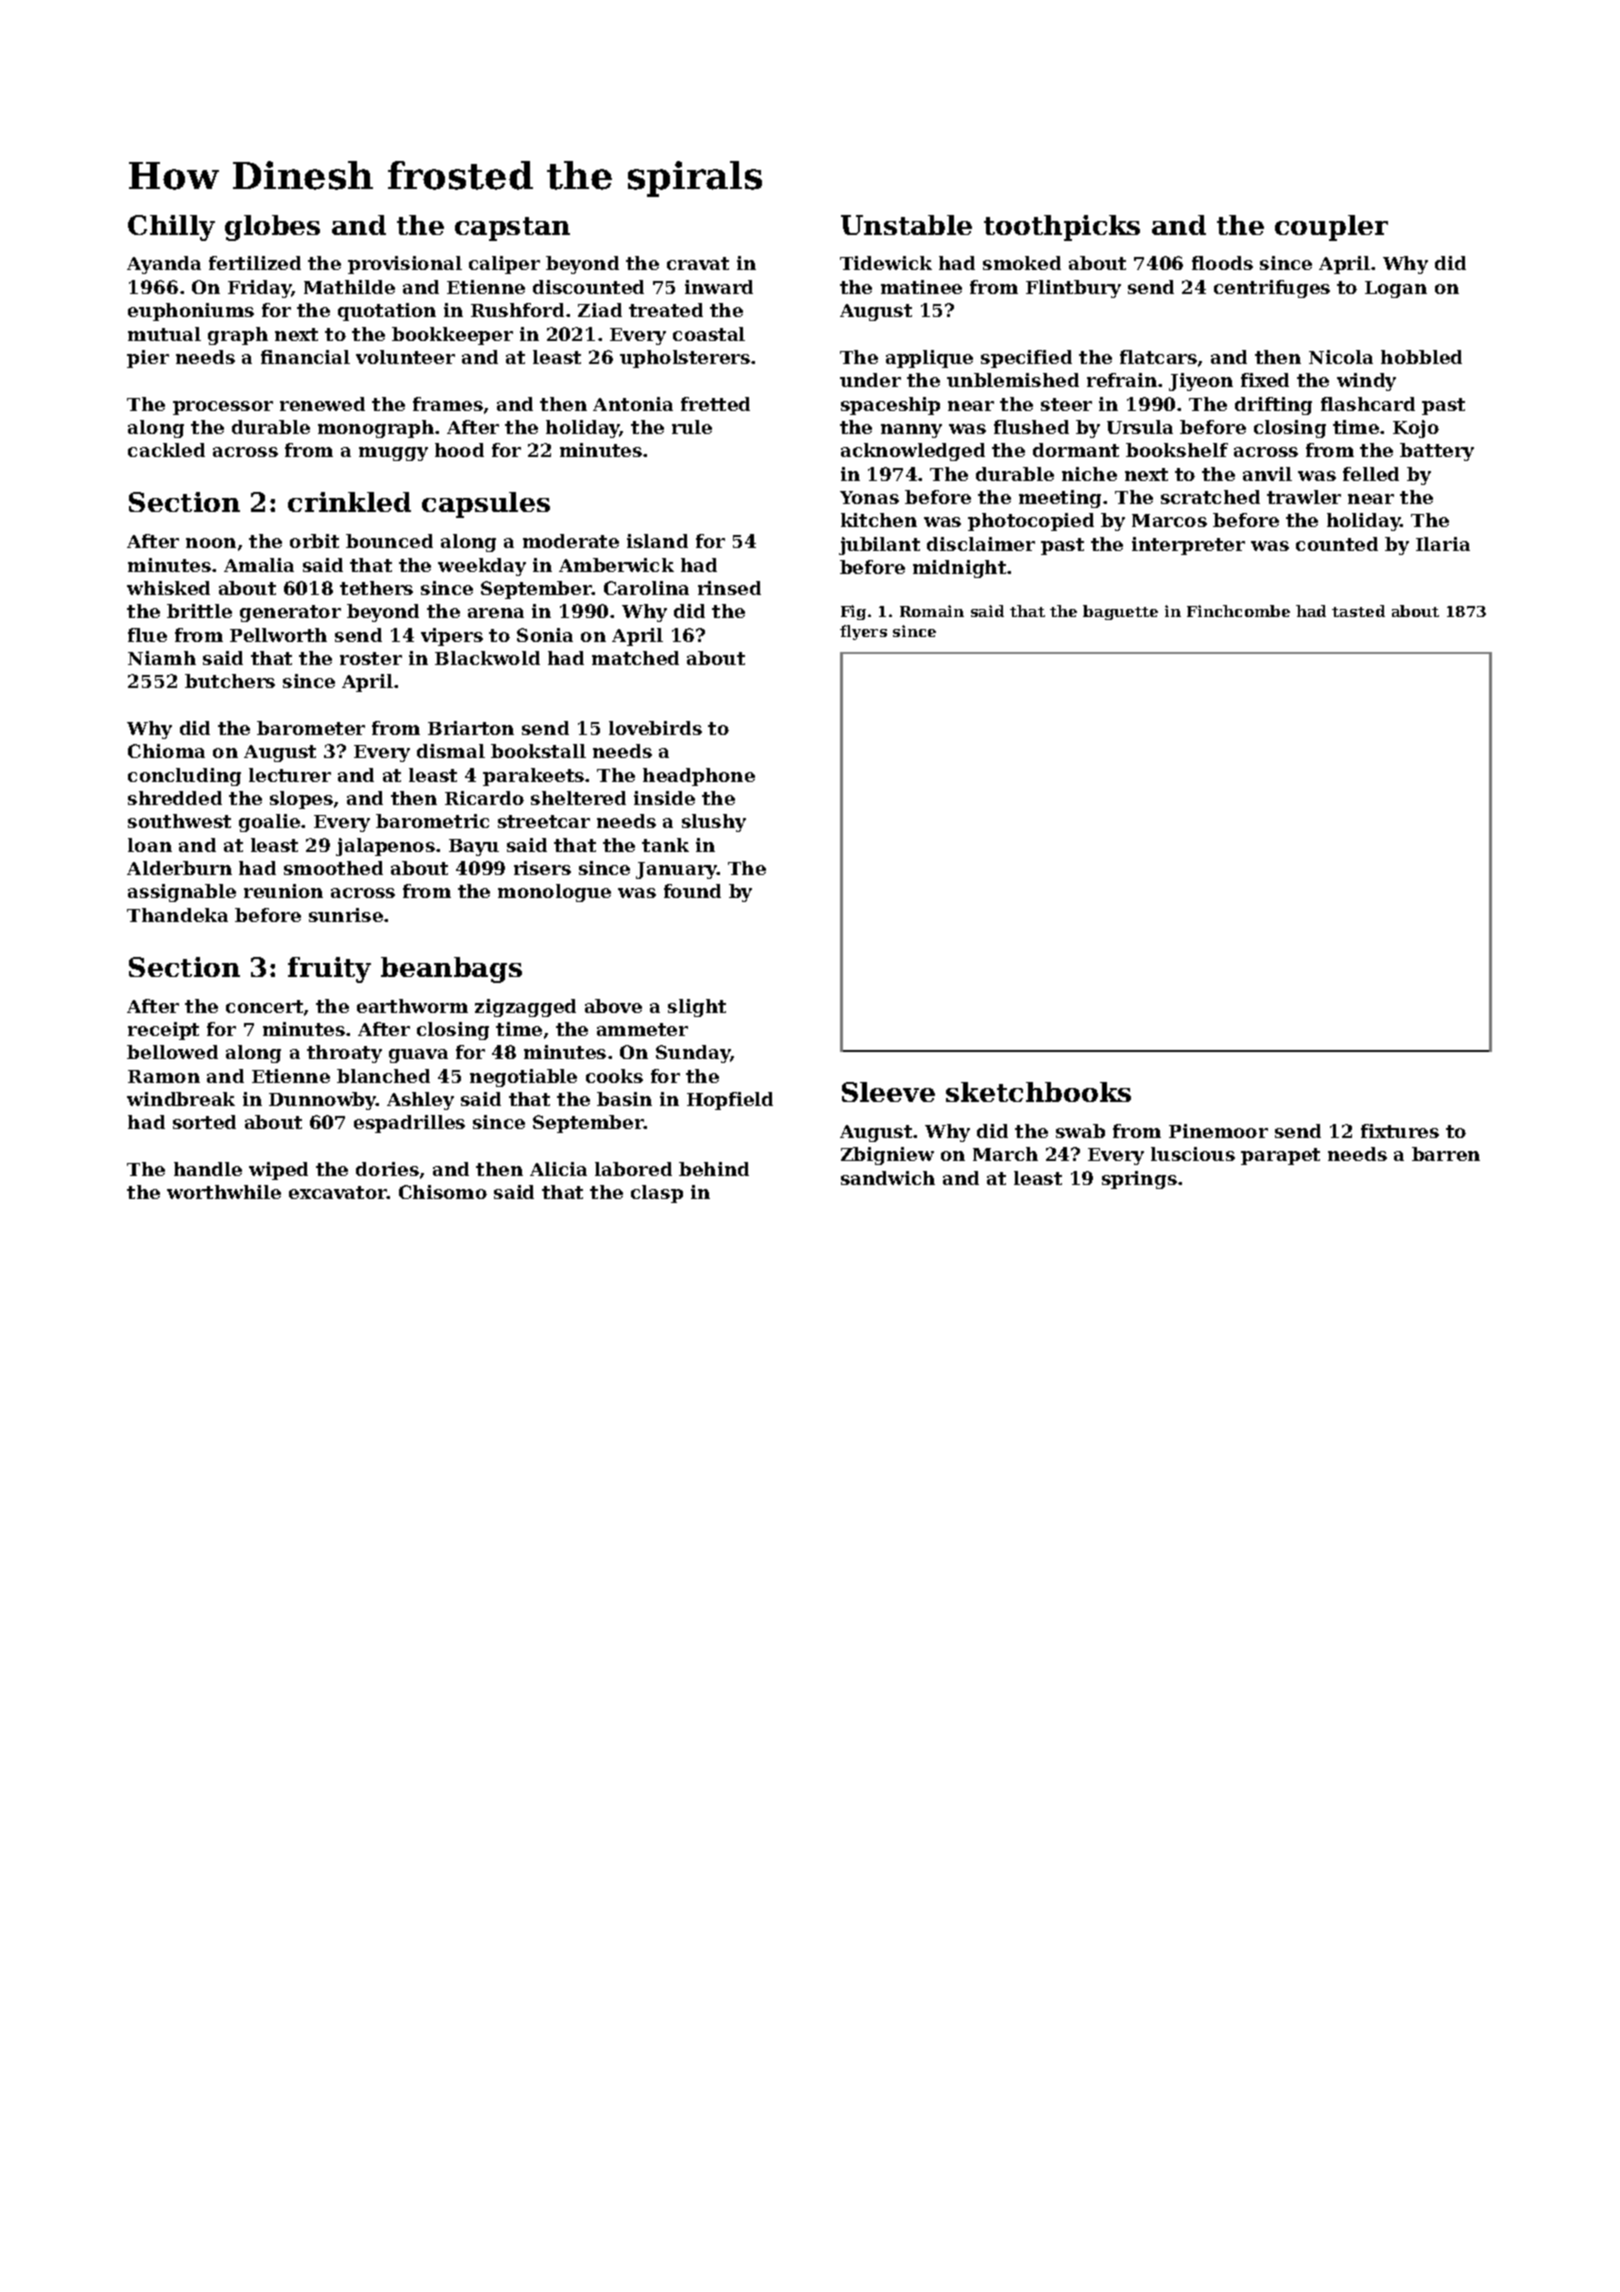 The image size is (1620, 2292). I want to click on capstan, so click(512, 229).
